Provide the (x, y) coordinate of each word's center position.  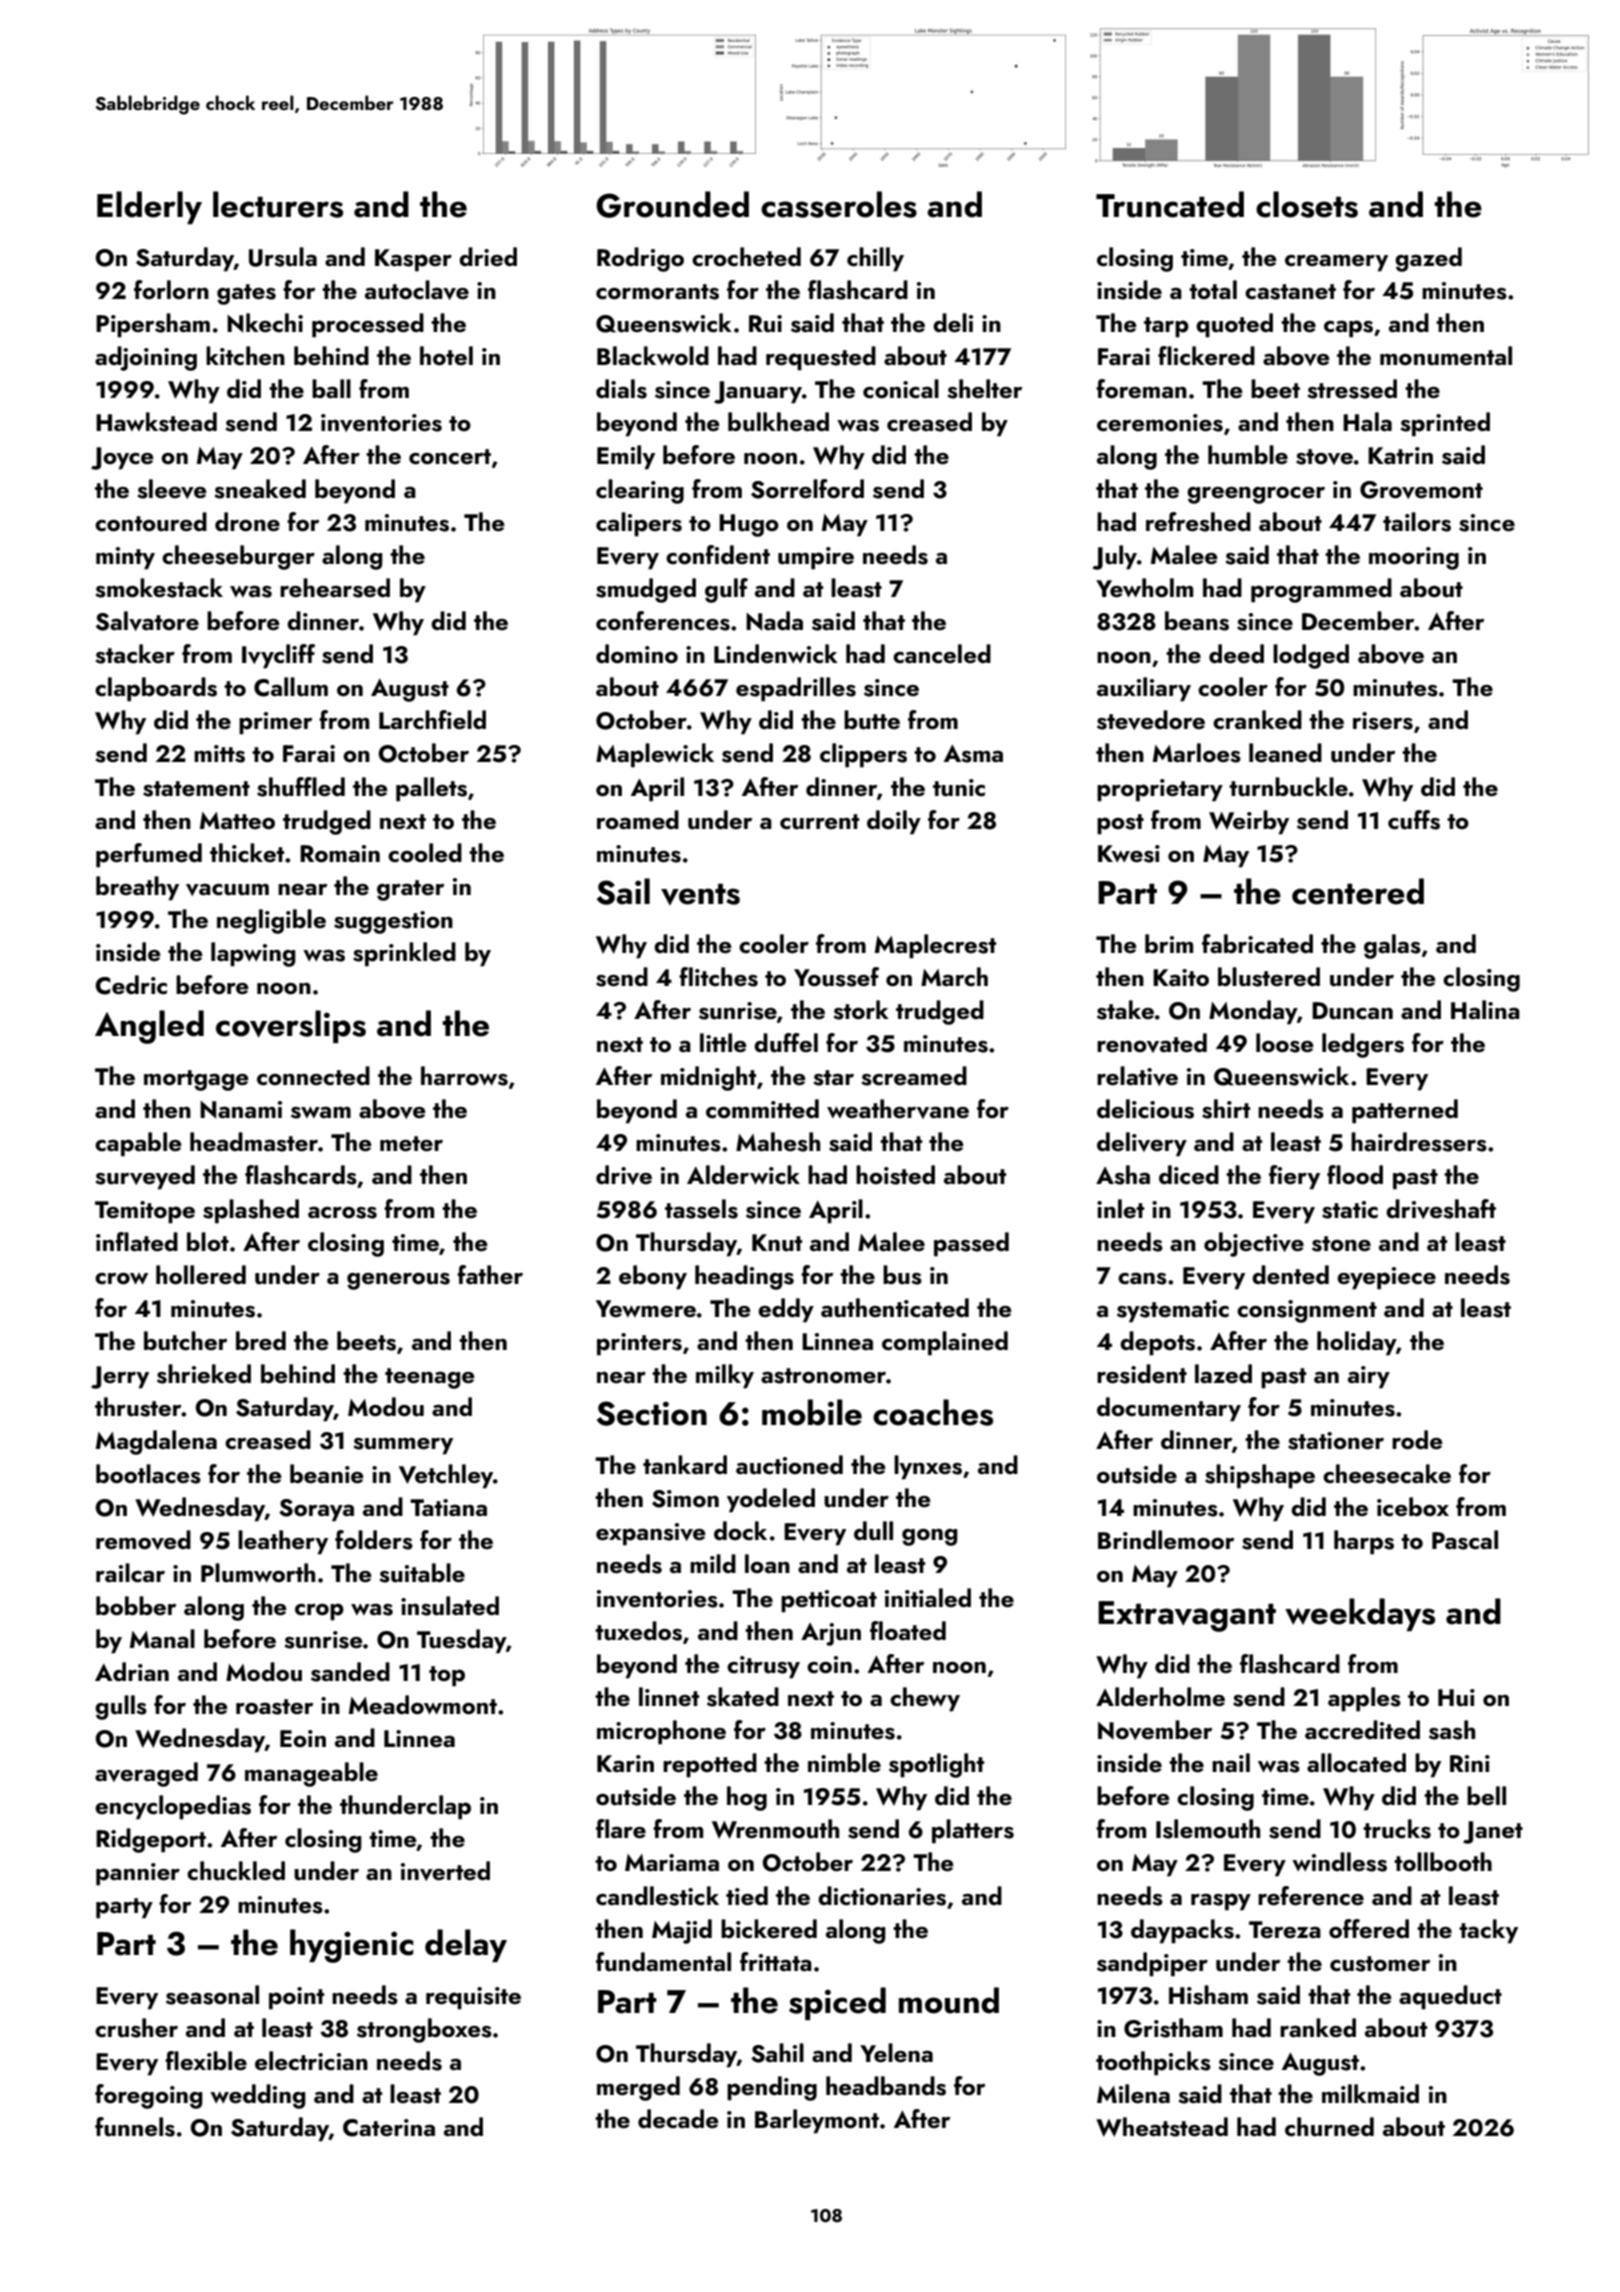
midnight (708, 1078)
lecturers (278, 204)
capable (138, 1144)
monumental (1446, 356)
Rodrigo (640, 259)
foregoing (149, 2096)
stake (1125, 1010)
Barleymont (817, 2121)
